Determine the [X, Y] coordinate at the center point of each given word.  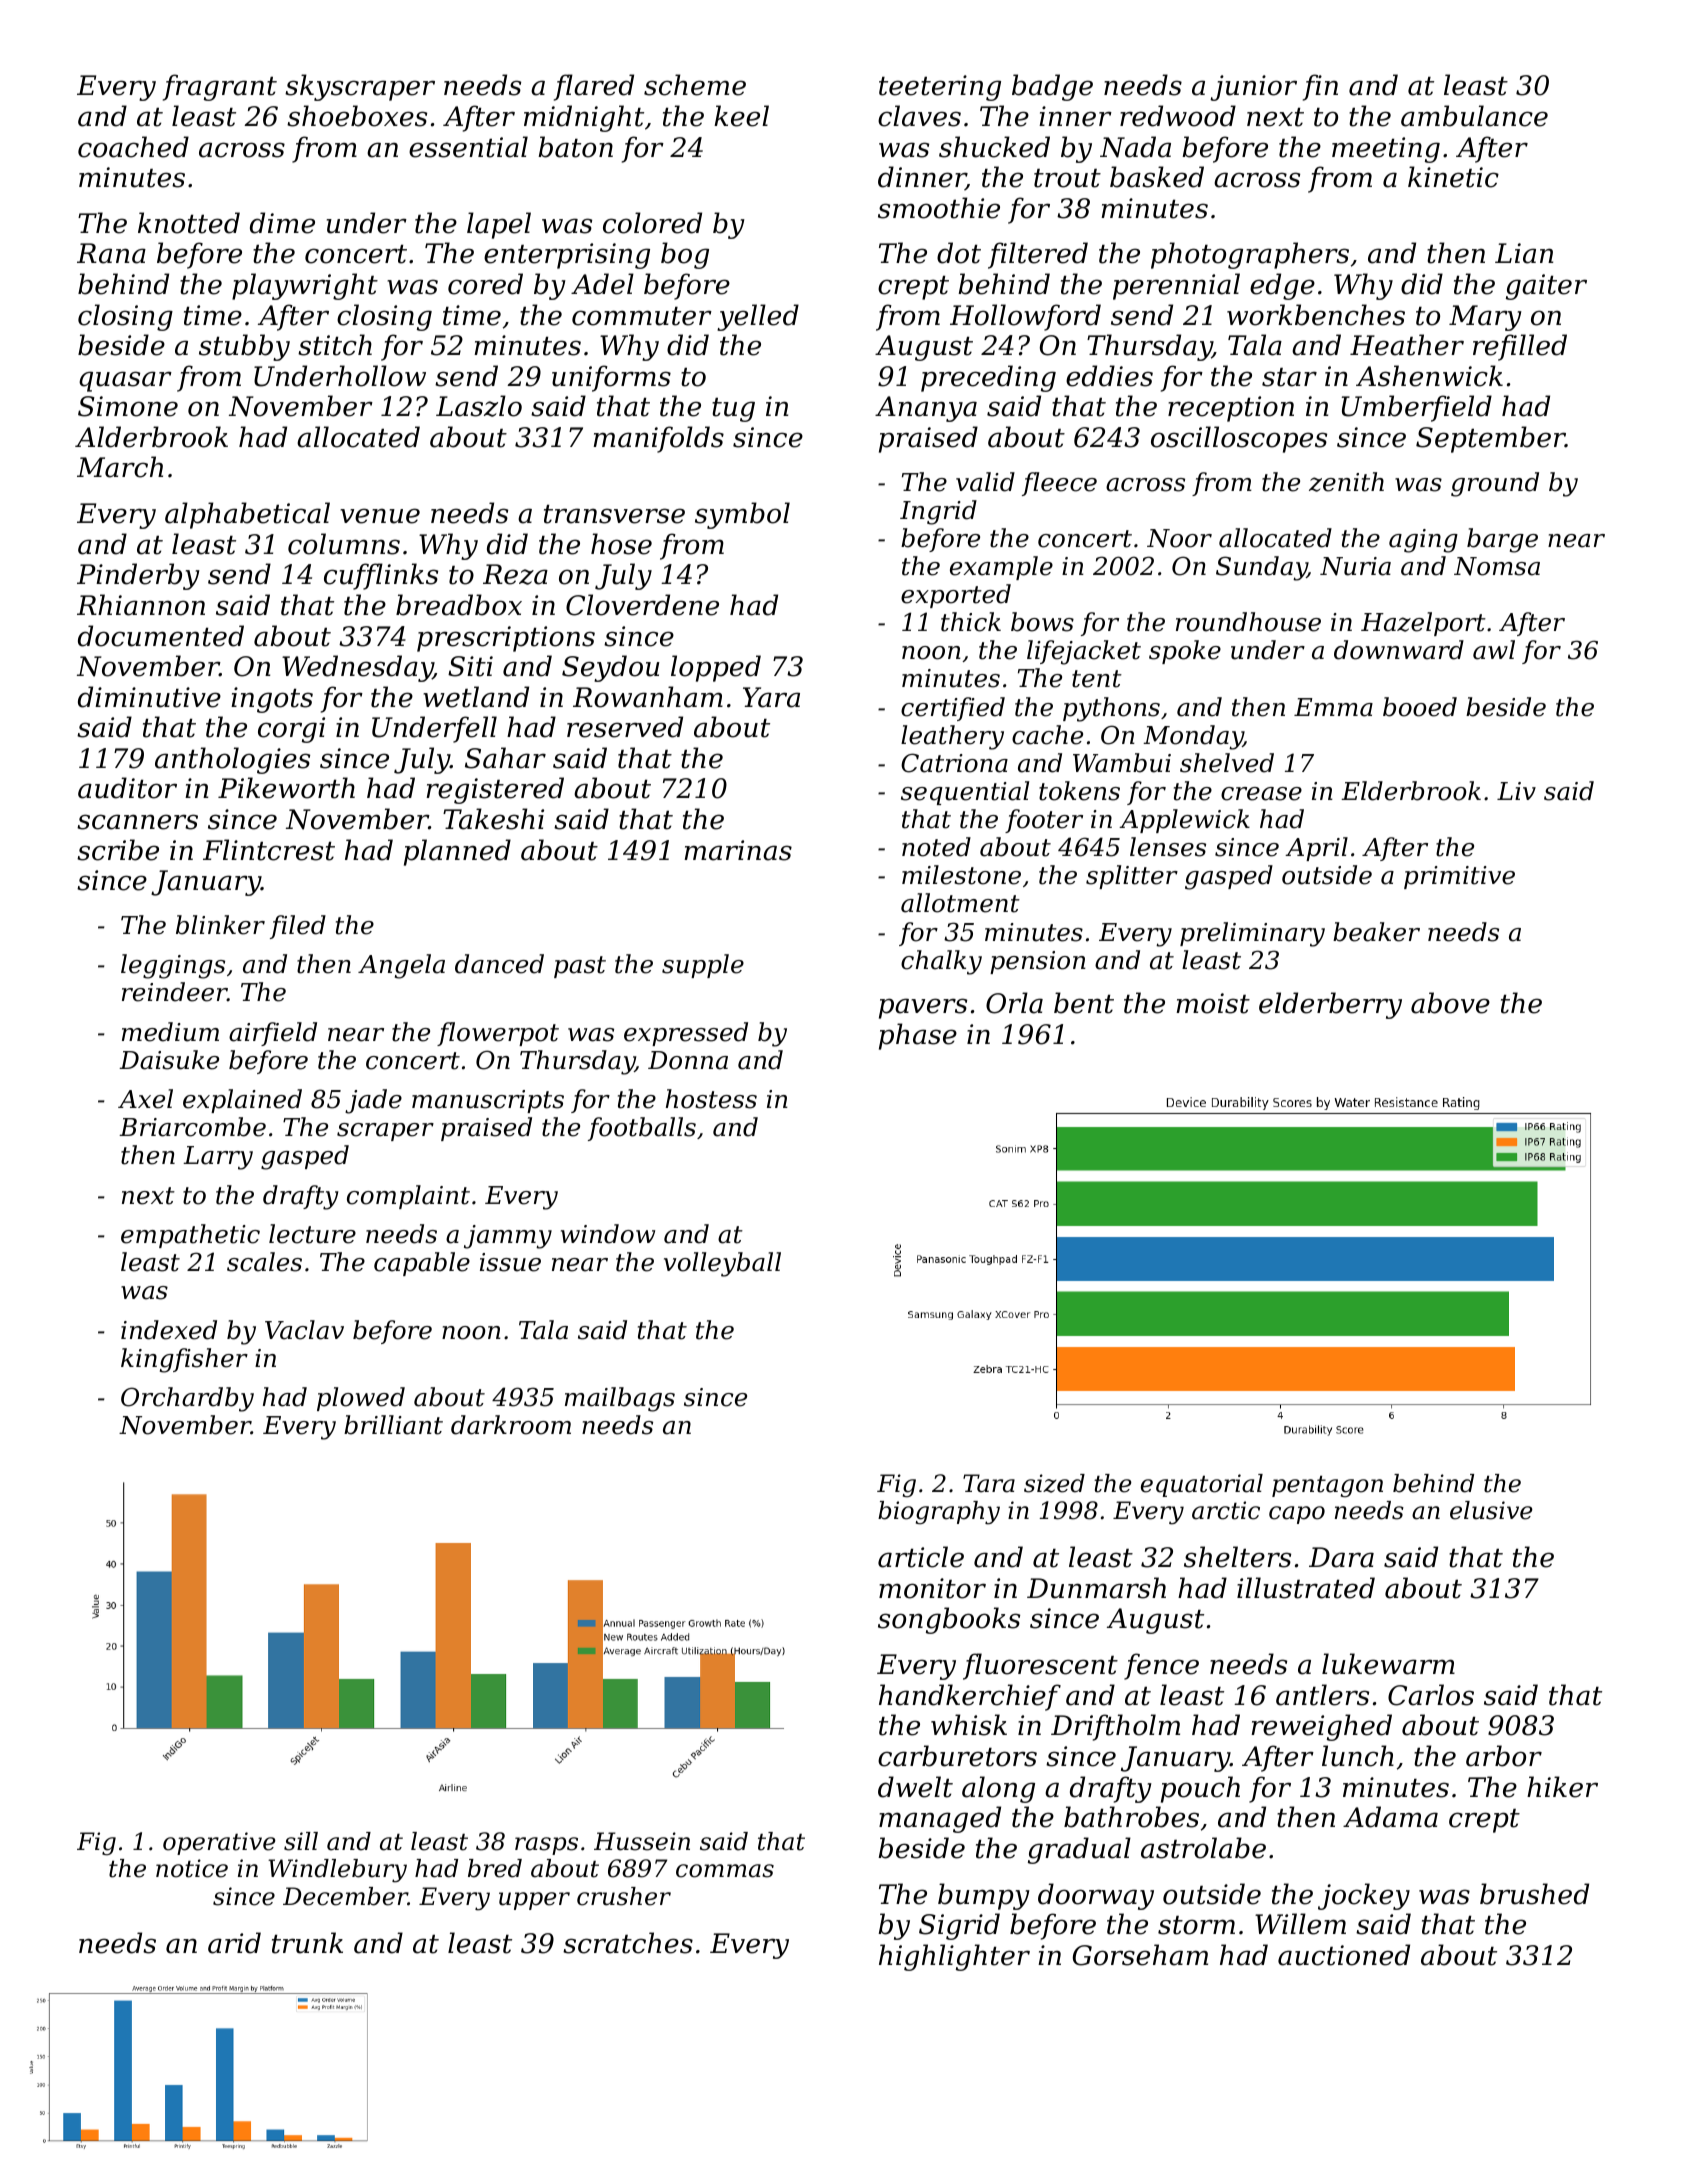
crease [1261, 794]
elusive [1491, 1510]
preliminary [1252, 934]
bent [1084, 1003]
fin [1320, 87]
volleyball [722, 1264]
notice [192, 1868]
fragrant [220, 87]
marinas [738, 850]
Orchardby [187, 1399]
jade [373, 1101]
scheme [695, 85]
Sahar [505, 758]
